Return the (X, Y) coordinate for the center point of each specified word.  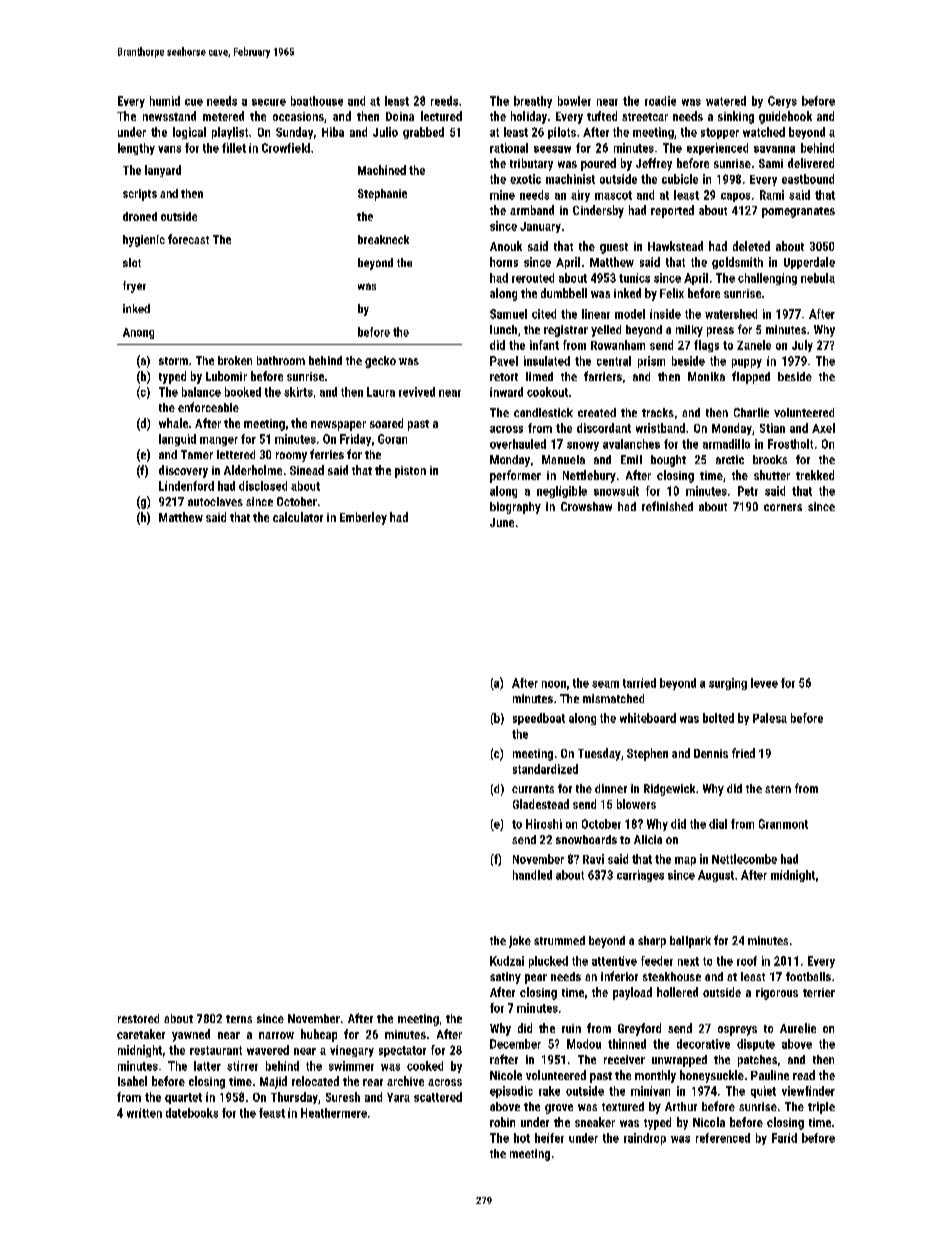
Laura (381, 392)
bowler (574, 101)
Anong (138, 333)
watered (726, 101)
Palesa (770, 718)
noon (554, 684)
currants (533, 789)
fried (743, 753)
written (144, 1113)
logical (189, 133)
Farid (784, 1138)
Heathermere (334, 1113)
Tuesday (599, 754)
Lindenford (186, 486)
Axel (823, 428)
